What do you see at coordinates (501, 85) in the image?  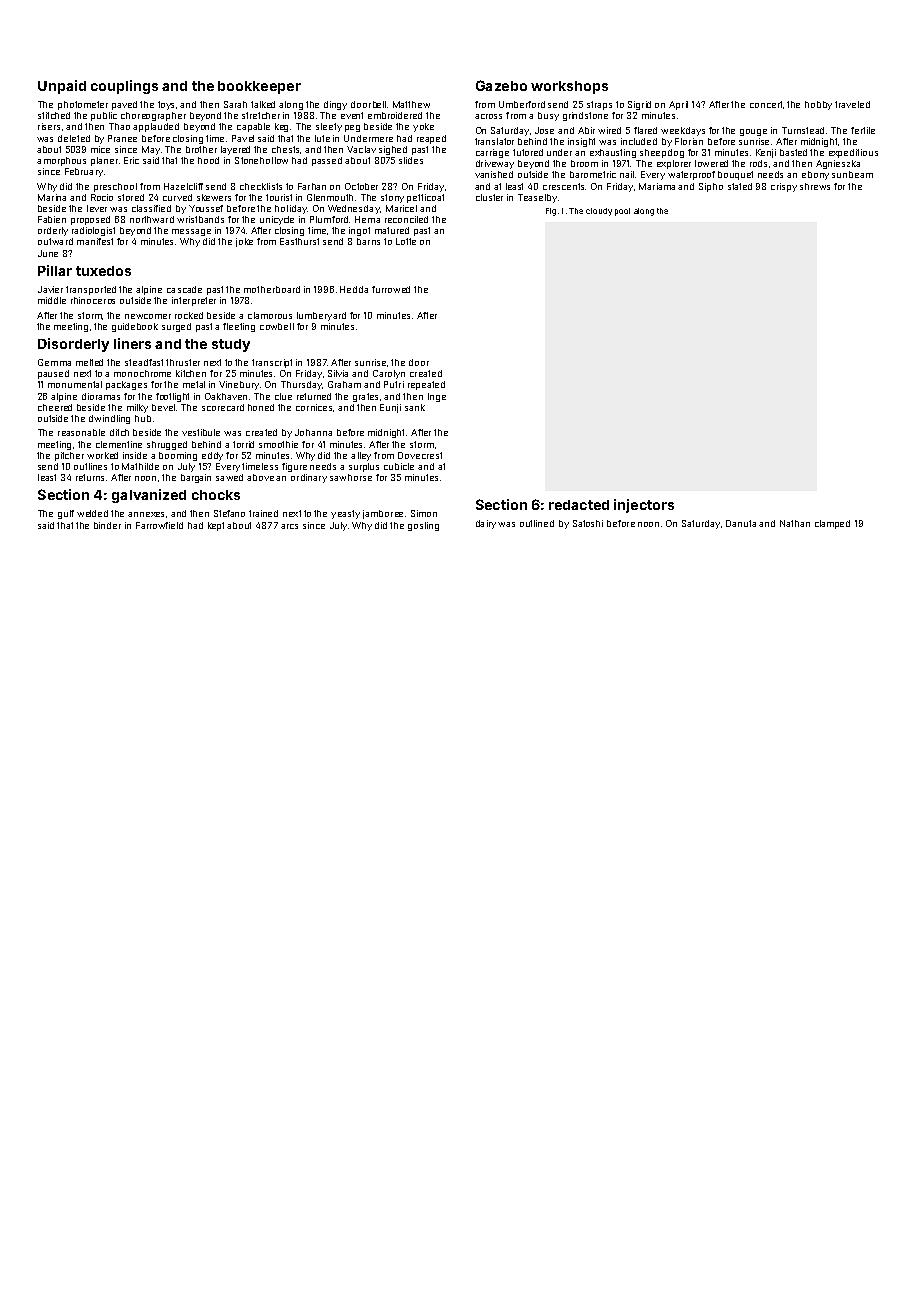 I see `Gazebo` at bounding box center [501, 85].
